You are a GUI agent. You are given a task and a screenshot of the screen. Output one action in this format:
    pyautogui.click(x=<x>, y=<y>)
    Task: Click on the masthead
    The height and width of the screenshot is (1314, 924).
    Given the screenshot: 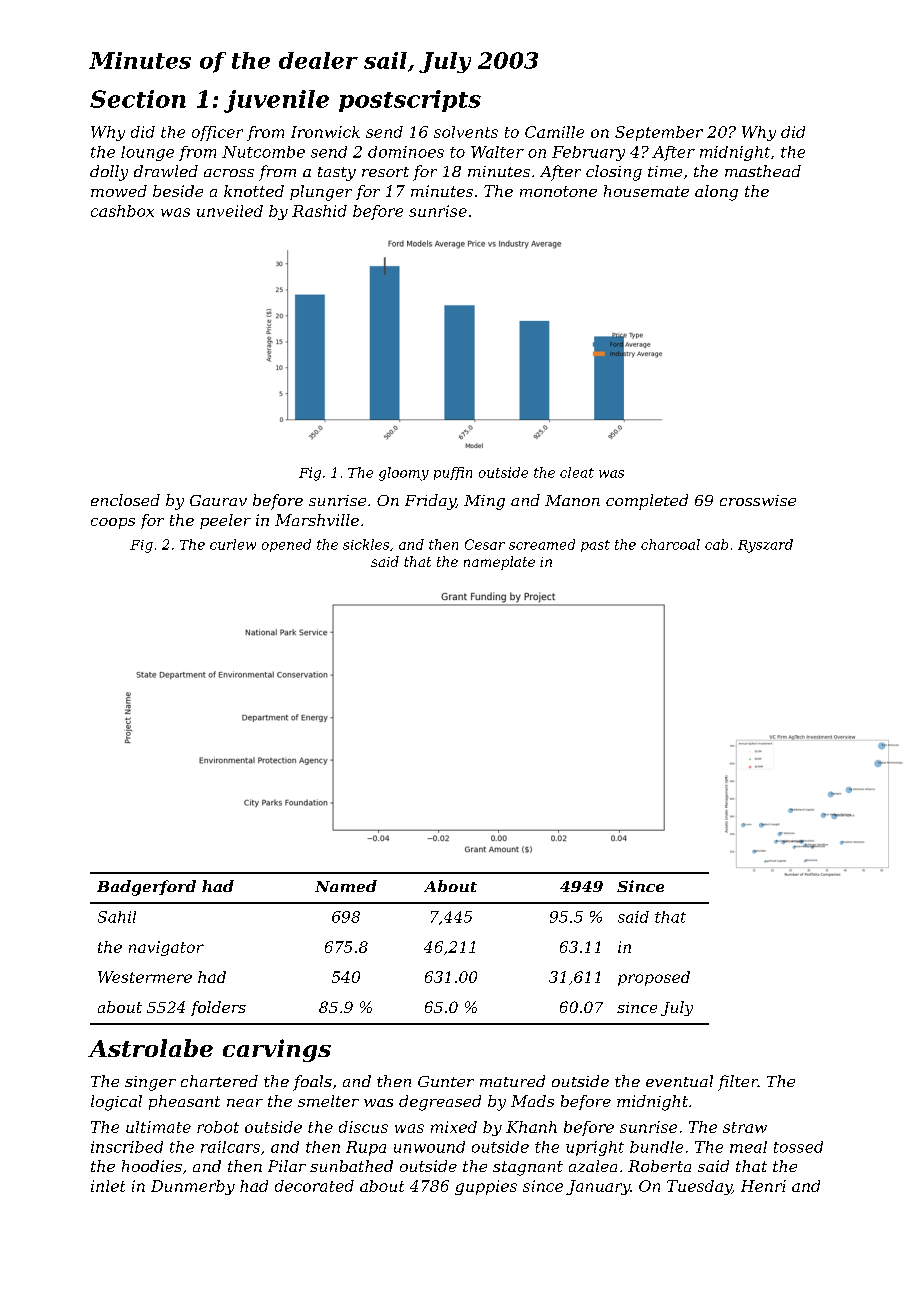 What is the action you would take?
    pyautogui.click(x=763, y=171)
